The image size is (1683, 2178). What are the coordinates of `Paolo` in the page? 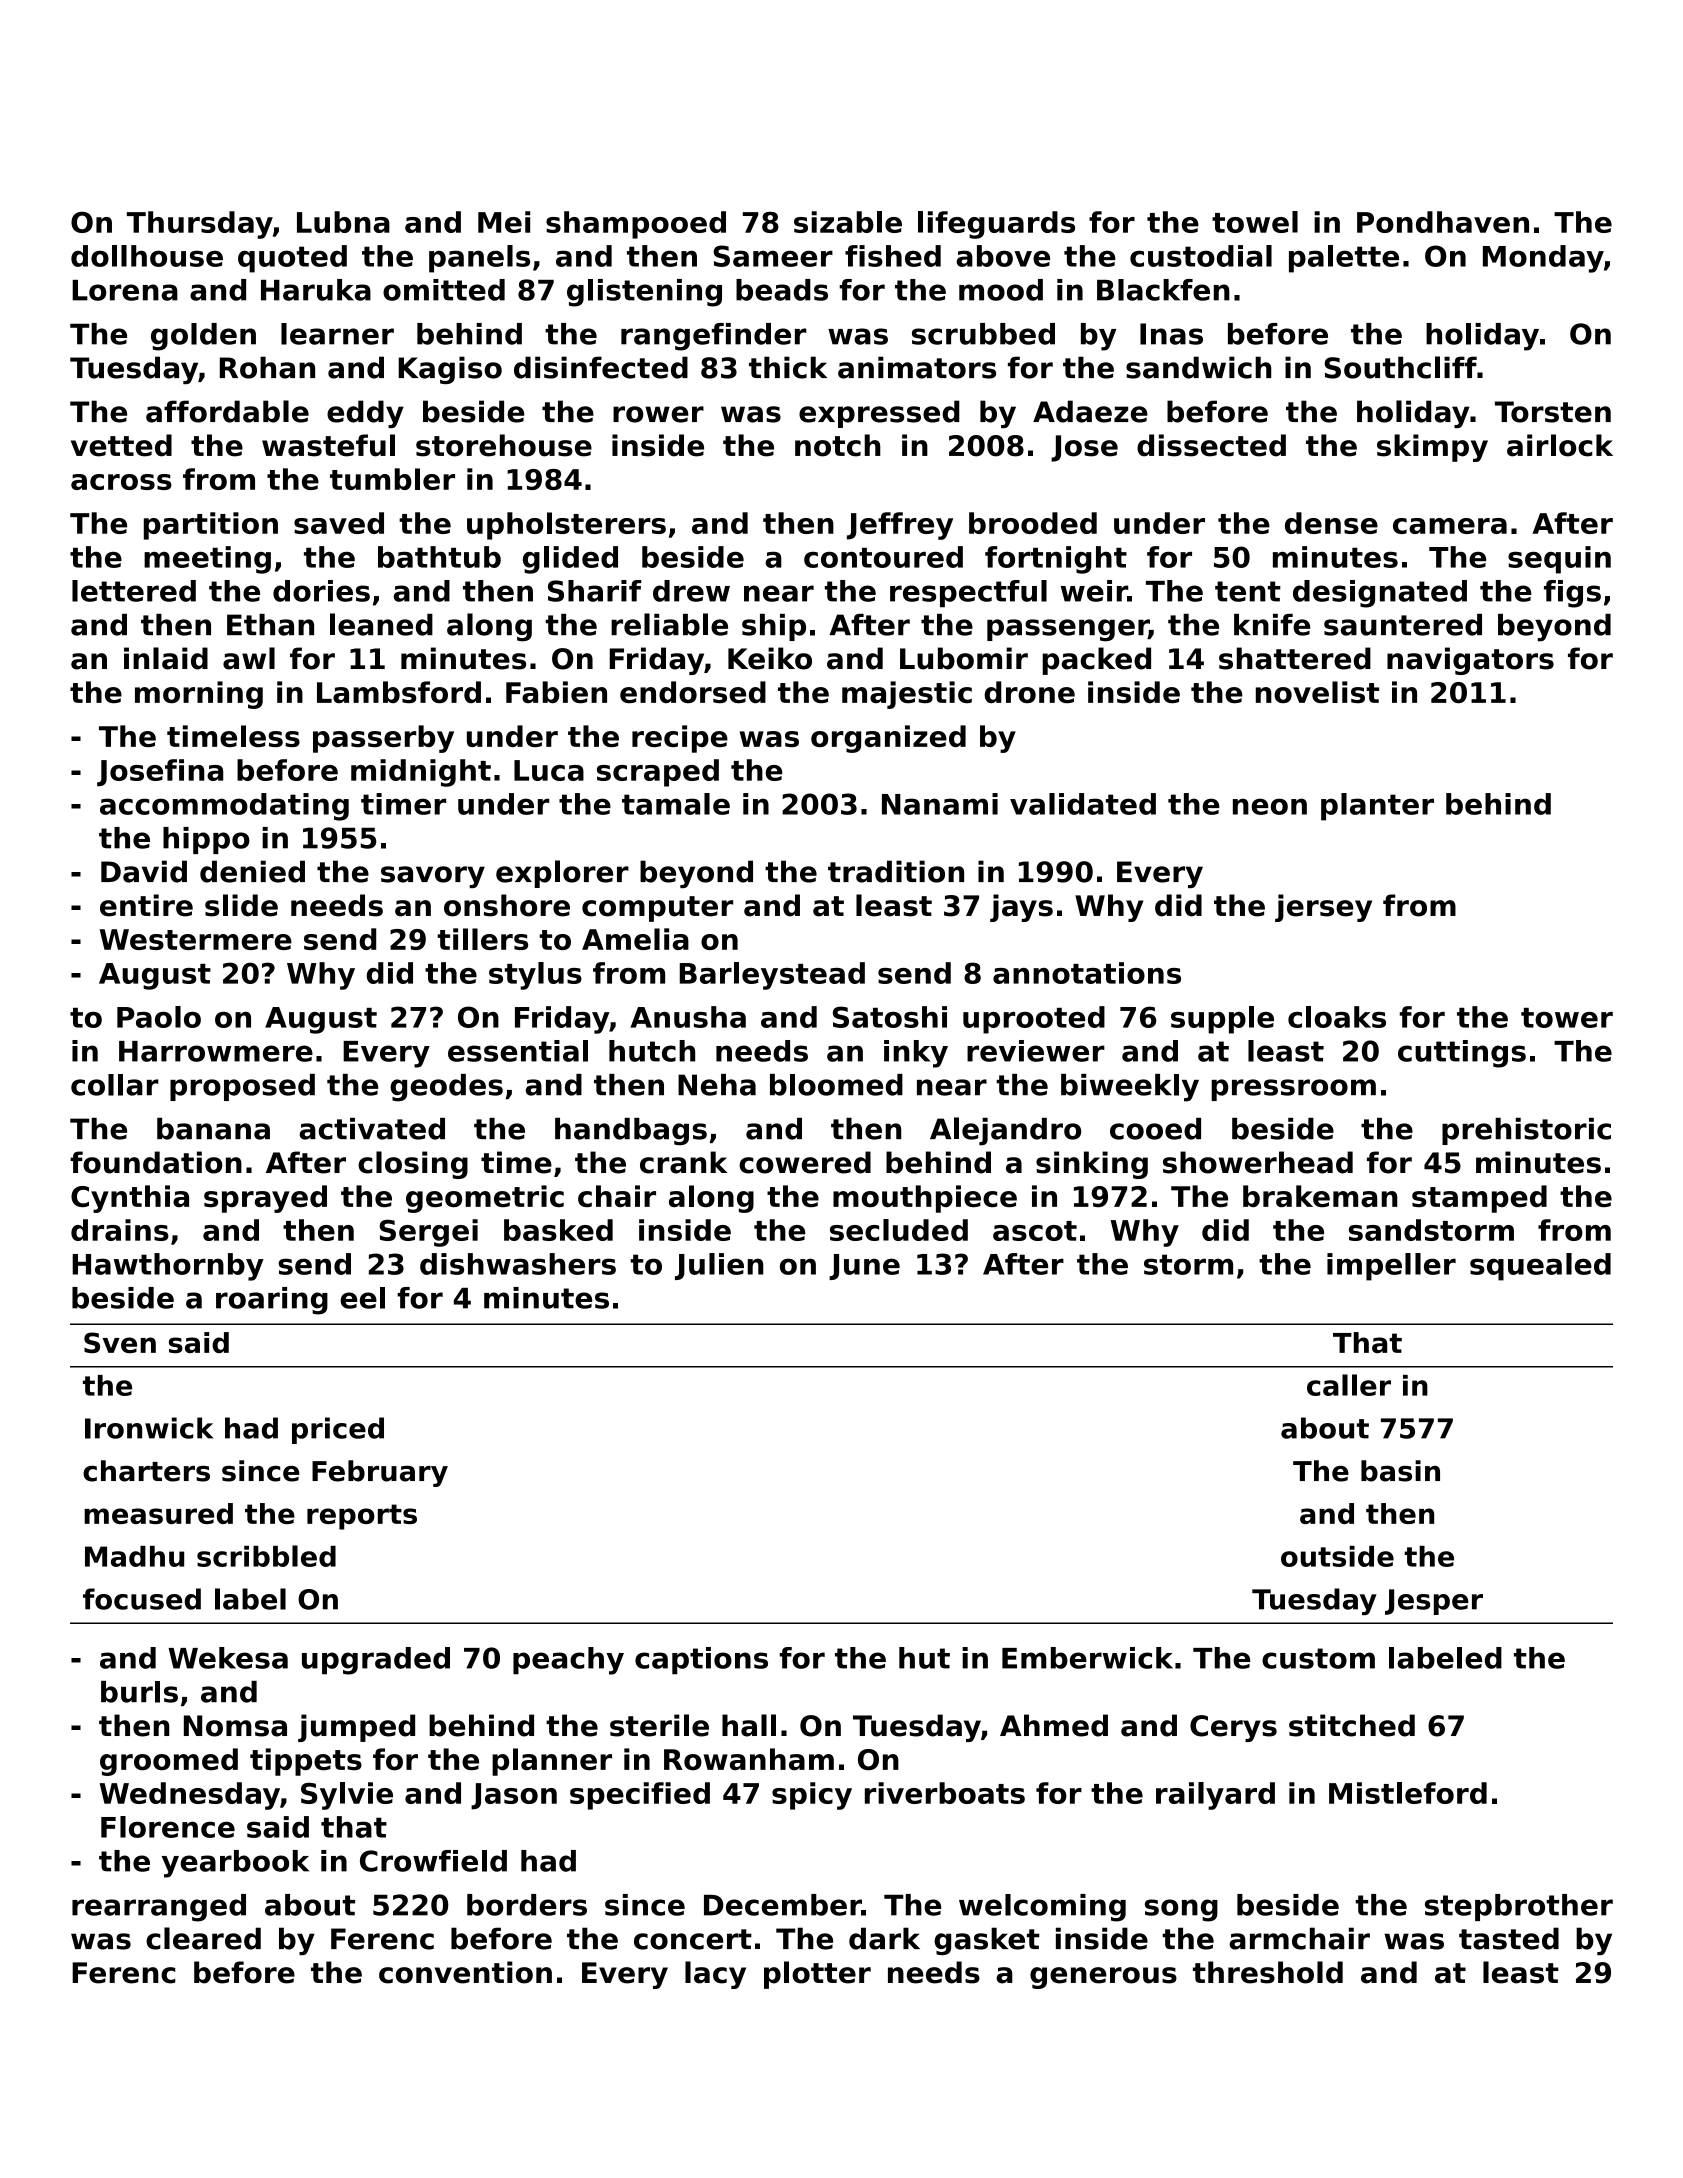 It's located at (159, 1017).
